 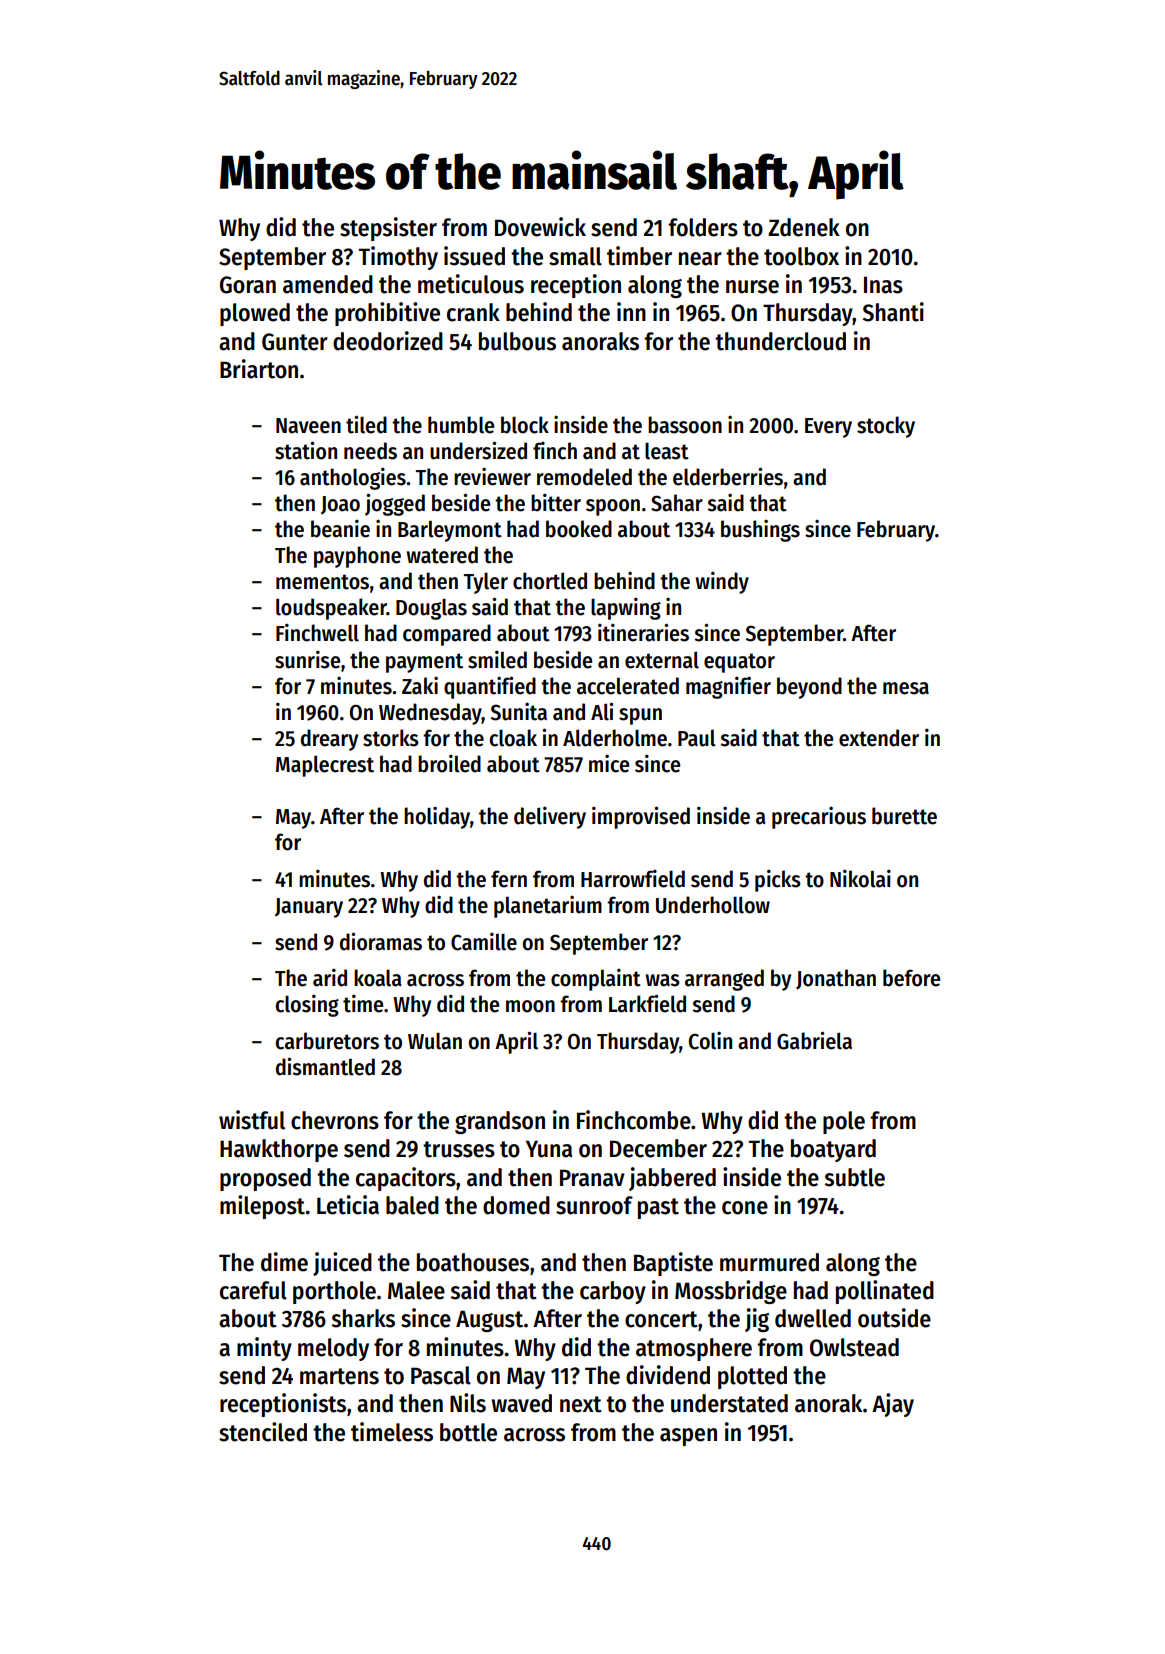 I want to click on stocky, so click(x=886, y=427).
